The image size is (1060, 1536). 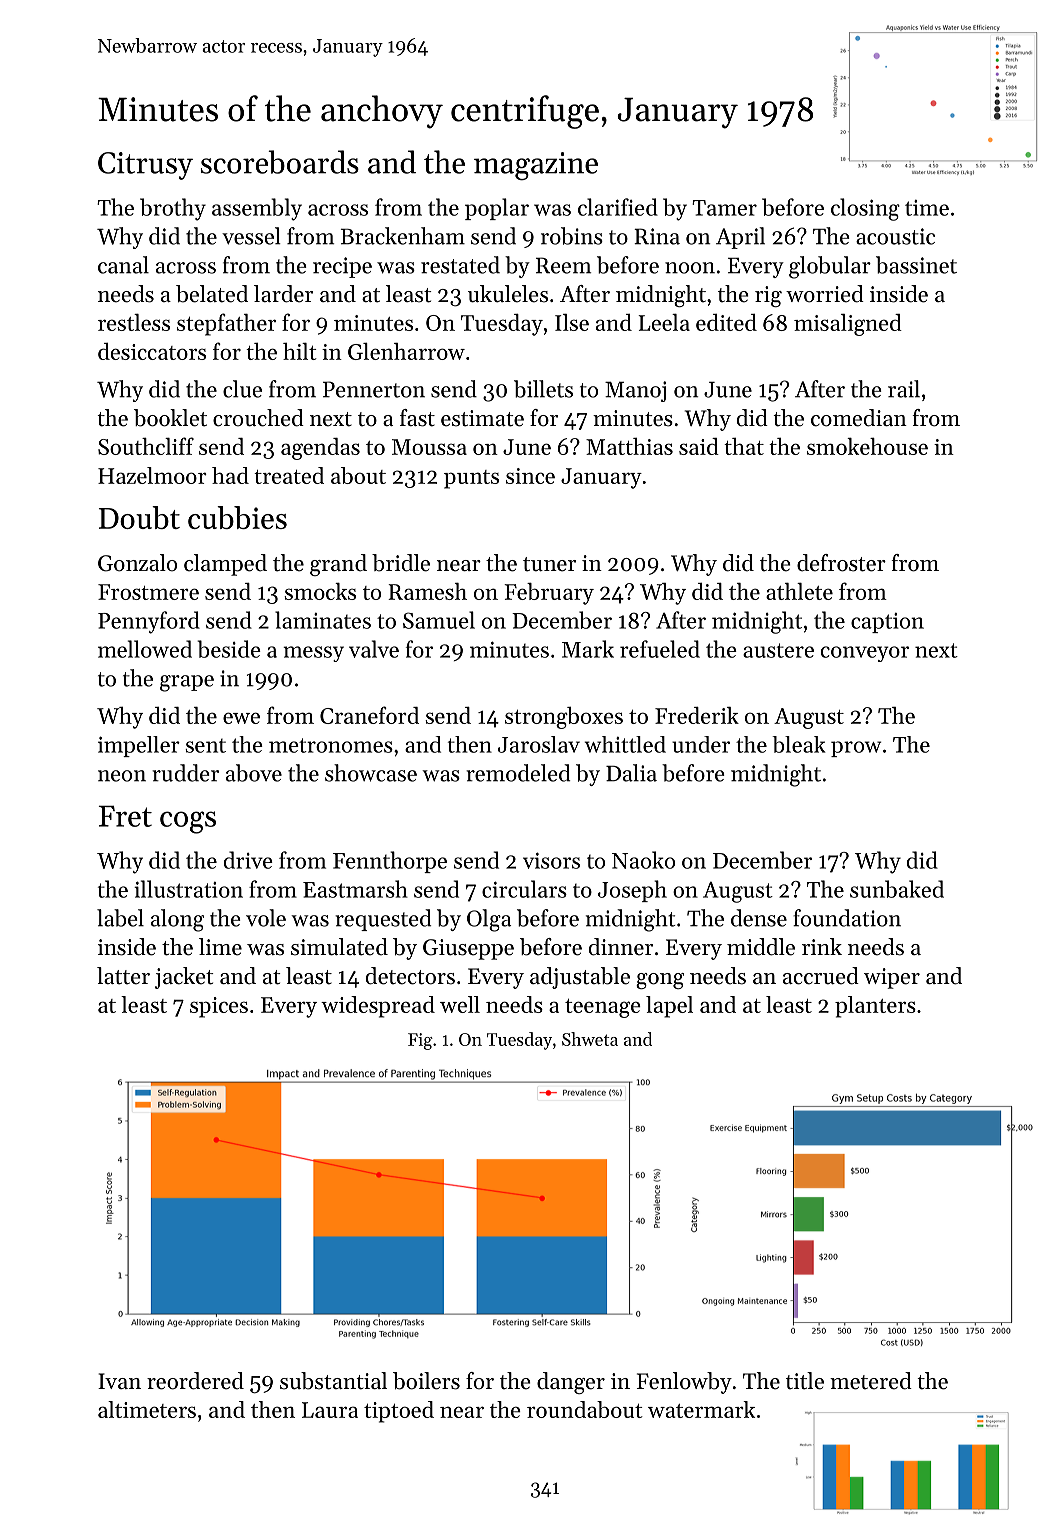 I want to click on ukuleles, so click(x=508, y=294).
